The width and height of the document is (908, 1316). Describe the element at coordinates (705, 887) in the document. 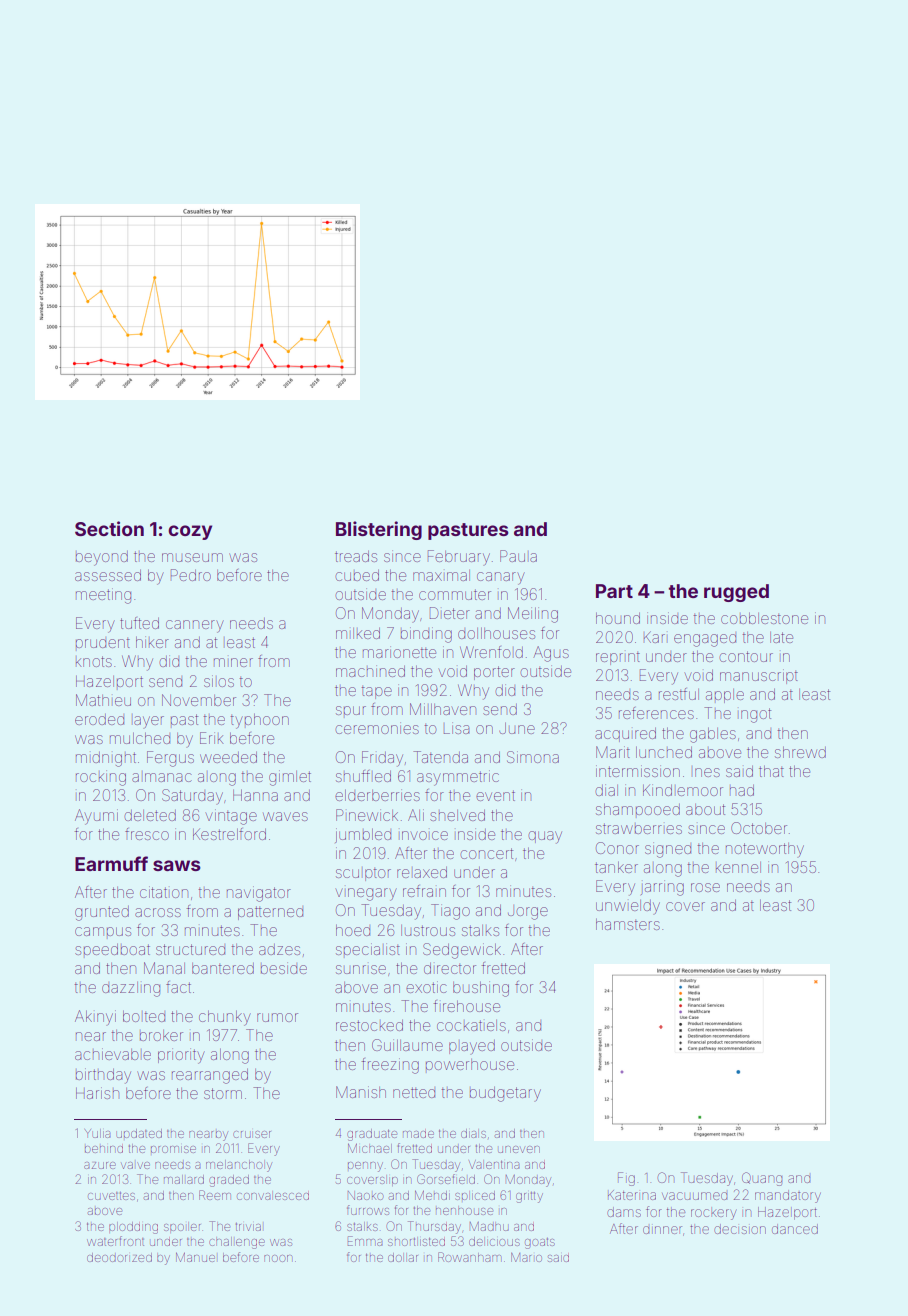

I see `rose` at that location.
